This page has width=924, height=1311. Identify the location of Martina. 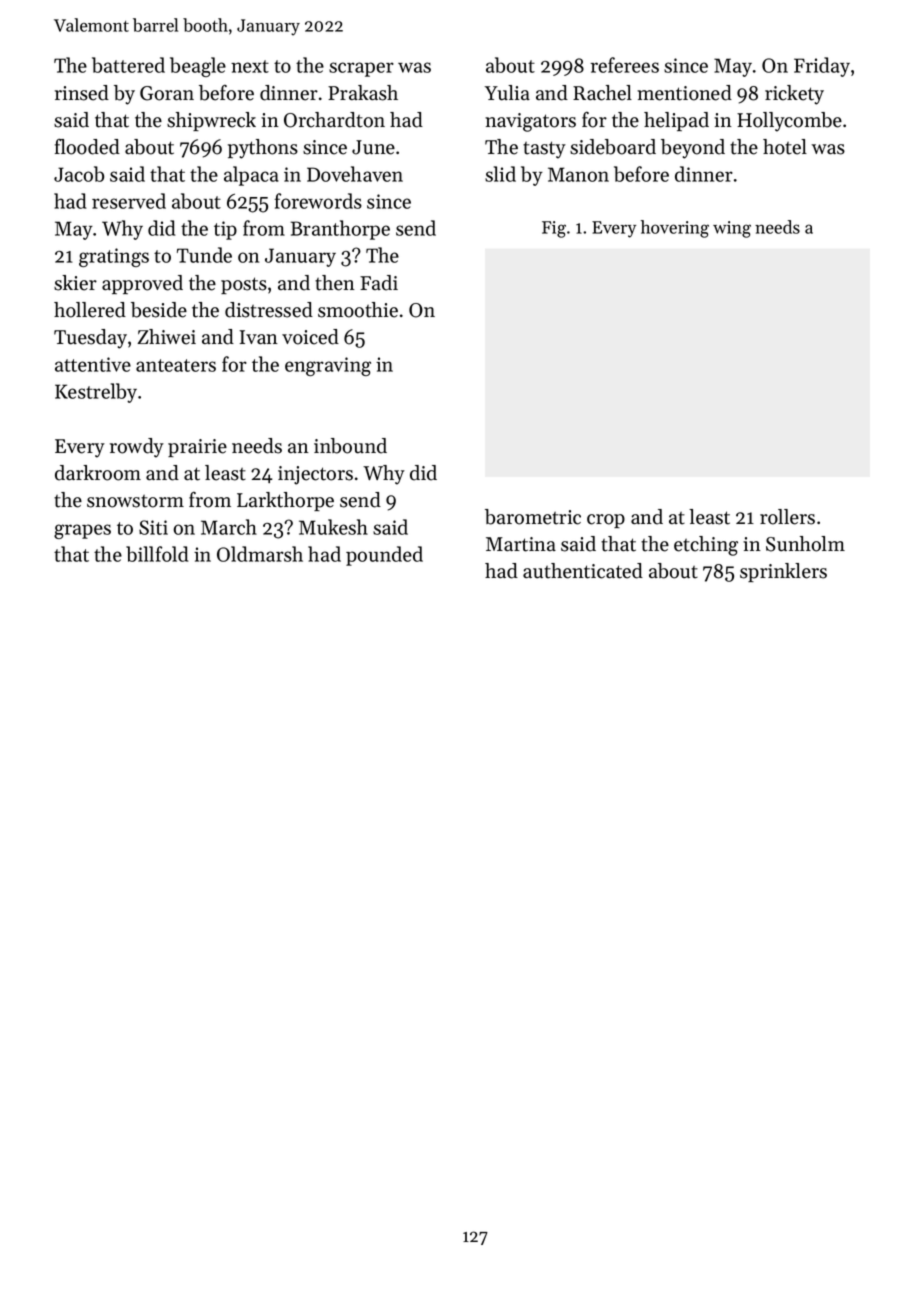
(521, 544).
